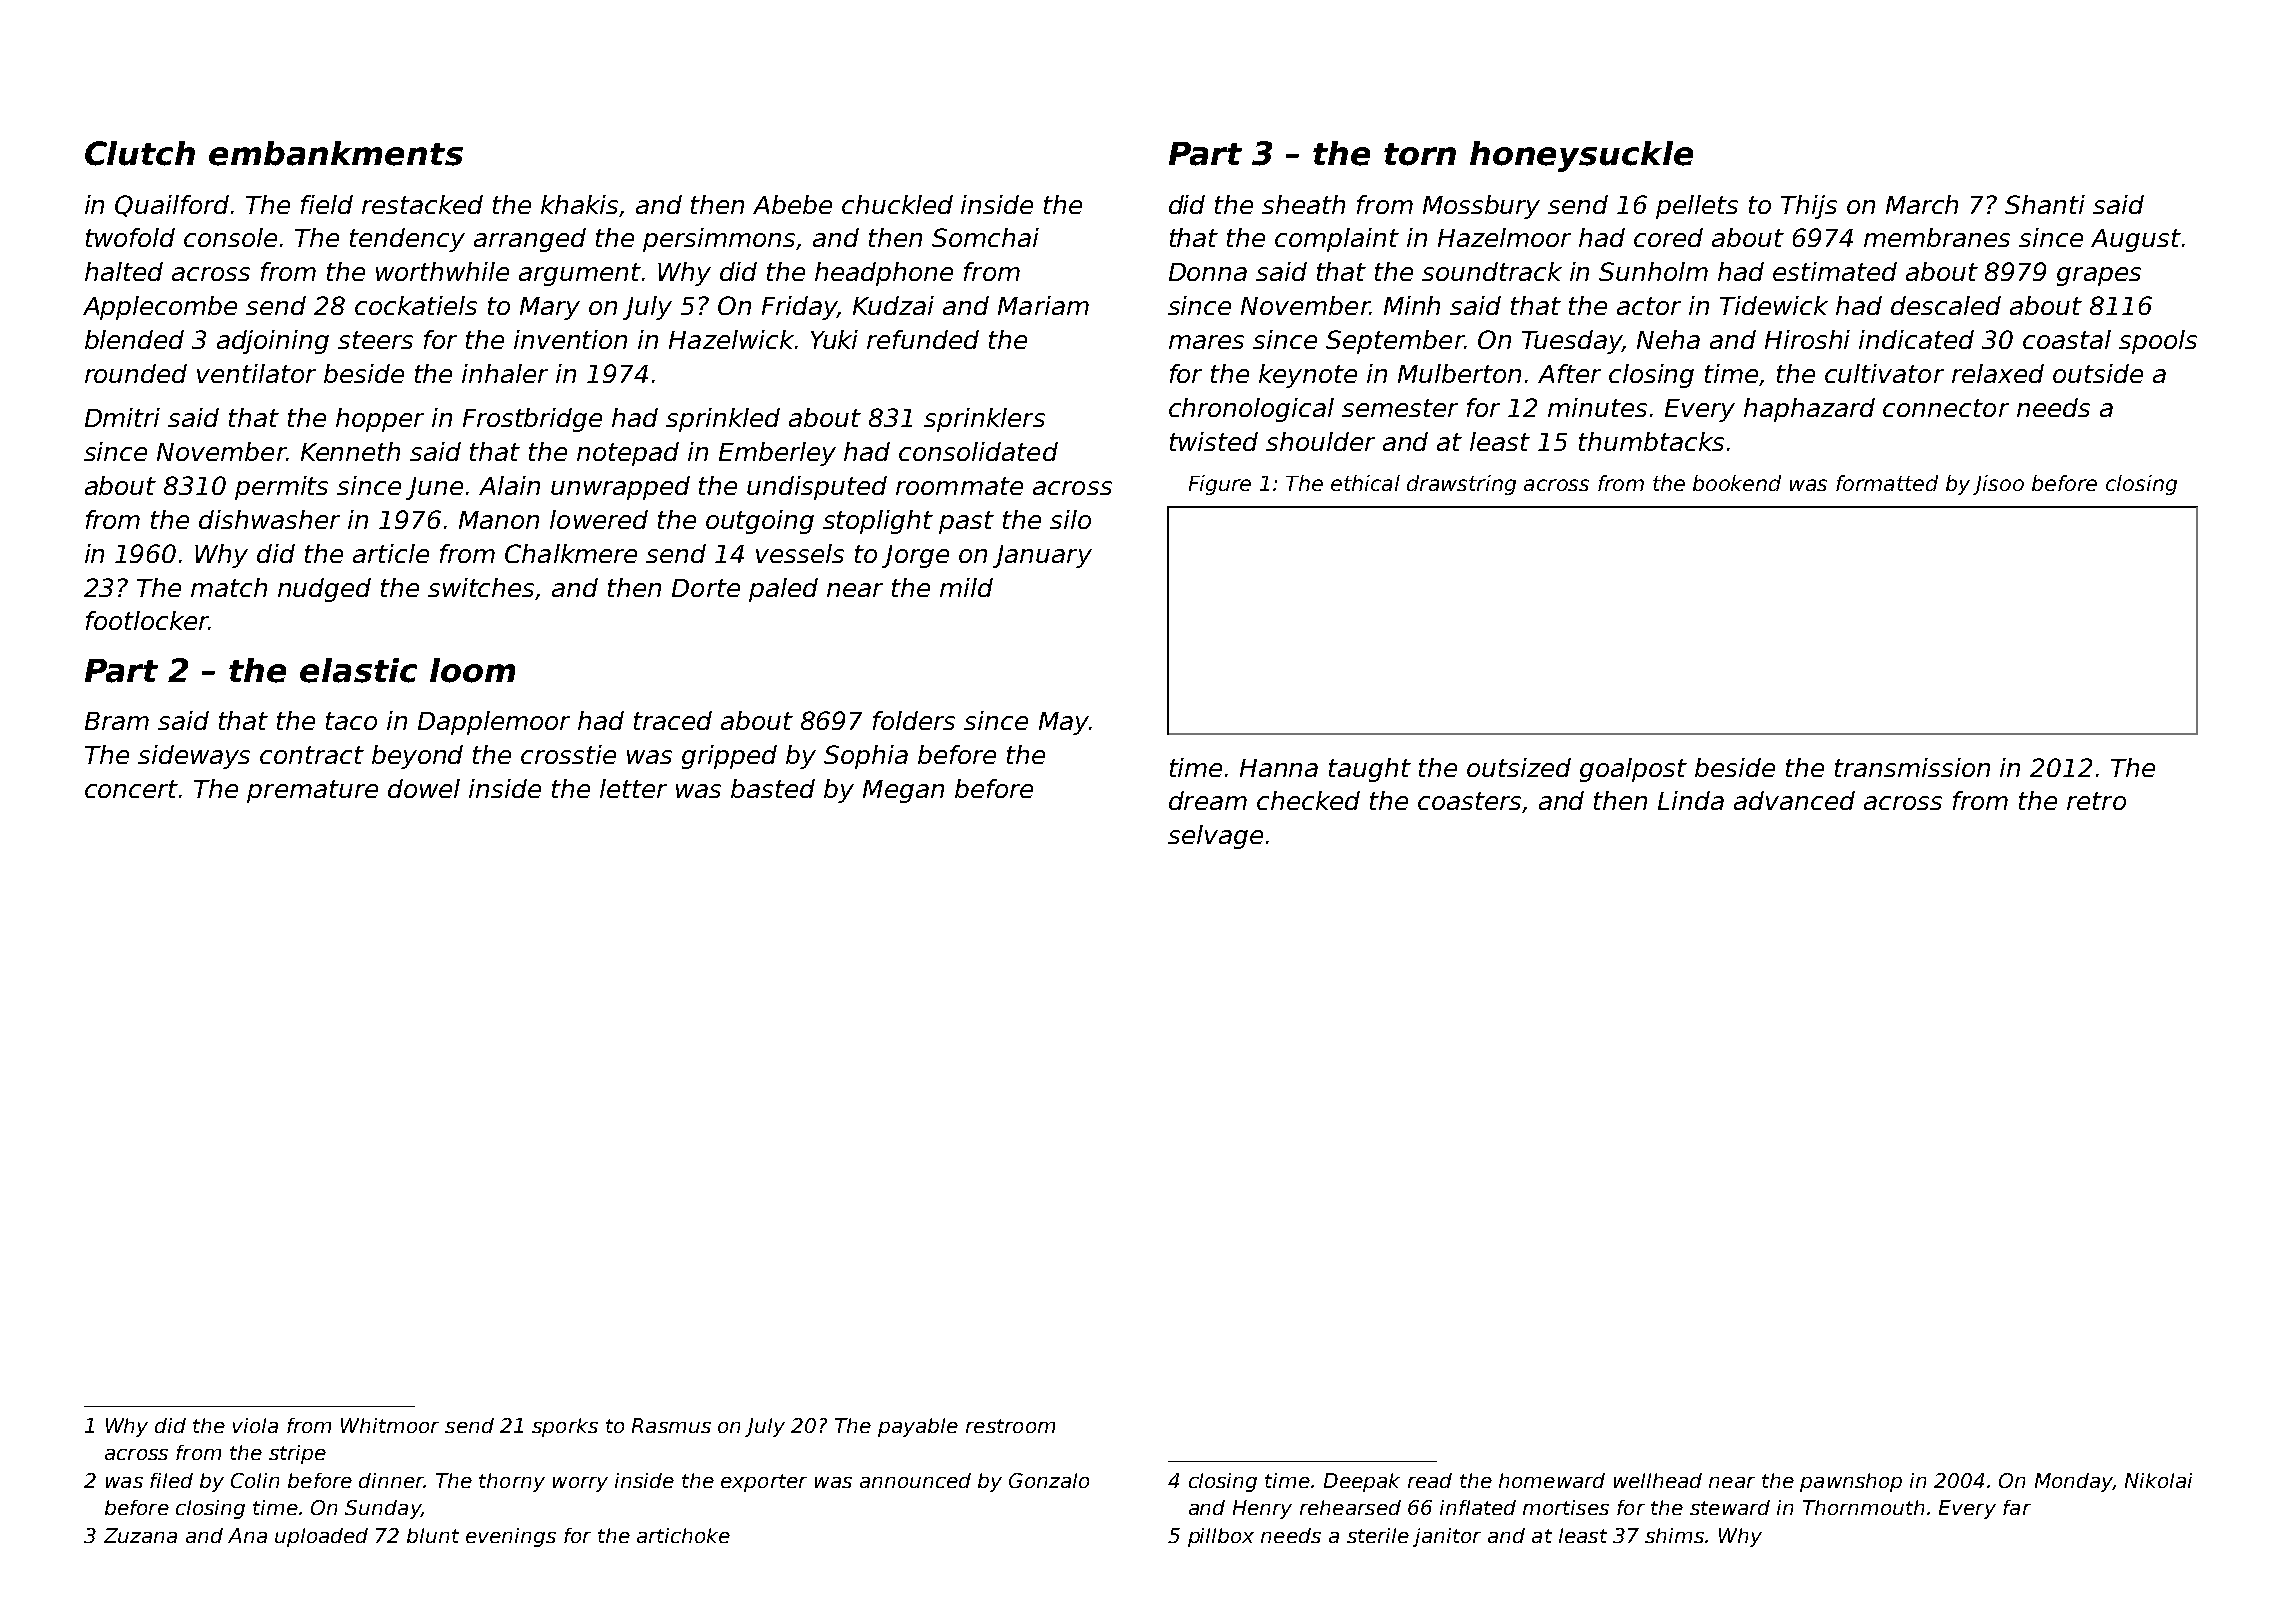 The height and width of the screenshot is (1614, 2282). I want to click on haphazard, so click(1809, 410).
